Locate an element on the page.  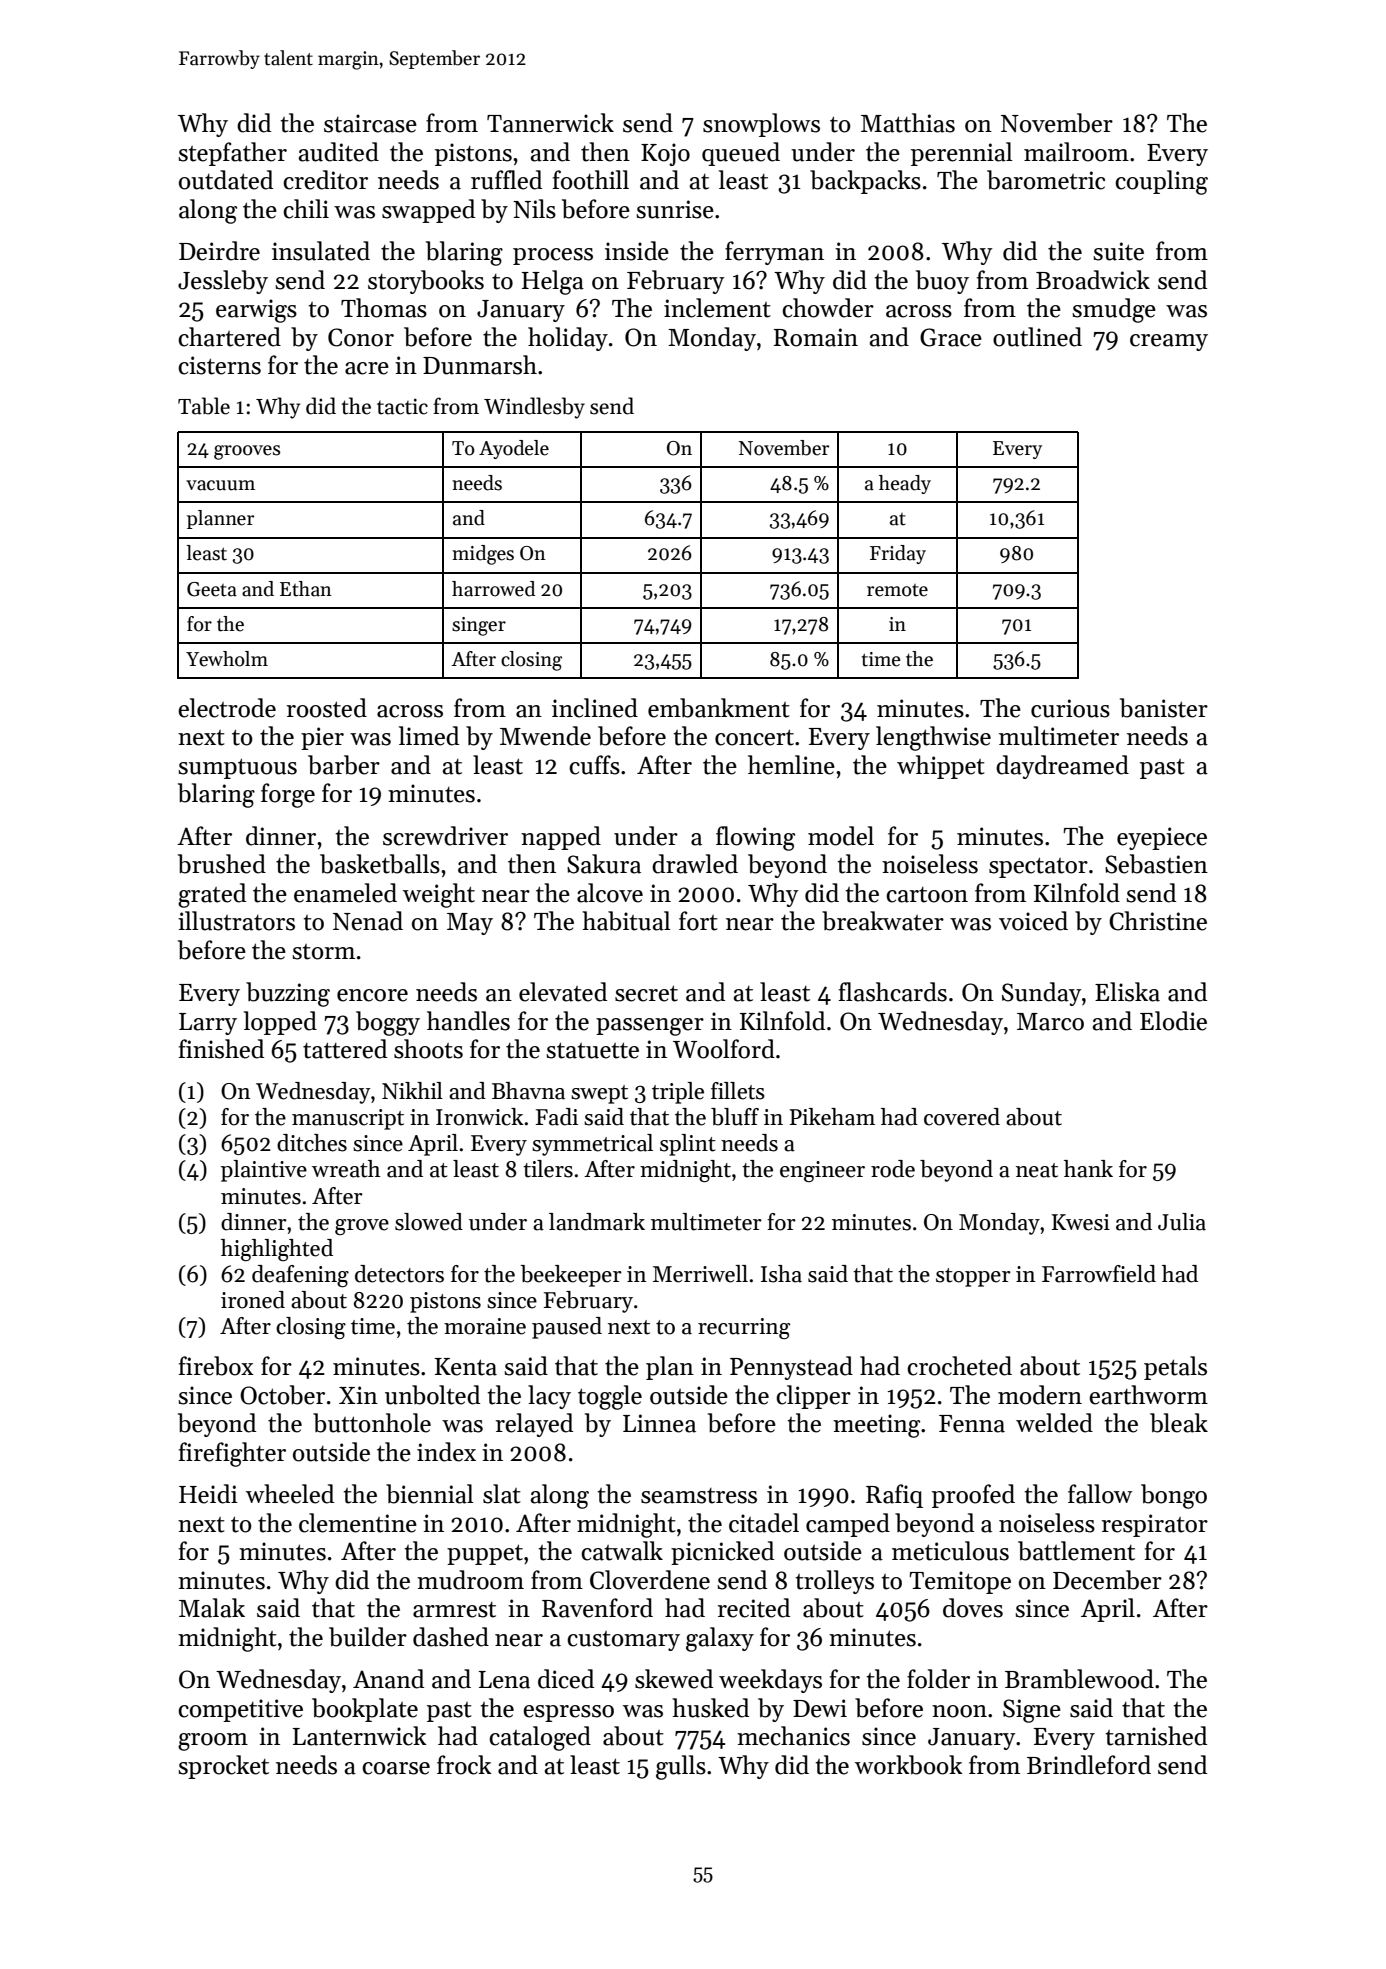
stepfather is located at coordinates (232, 154).
